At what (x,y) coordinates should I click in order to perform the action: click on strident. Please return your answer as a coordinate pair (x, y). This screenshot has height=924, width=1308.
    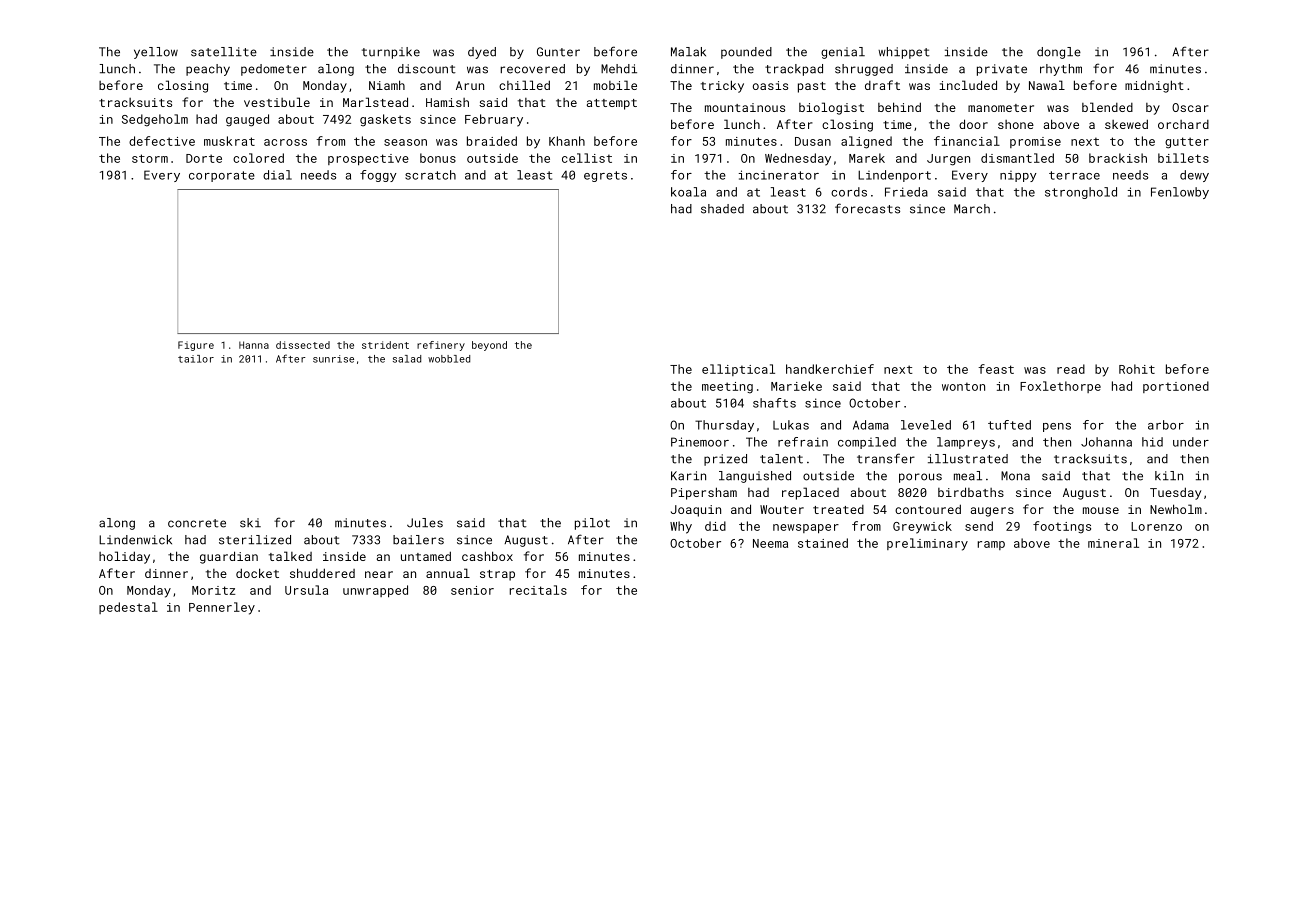
    Looking at the image, I should click on (385, 345).
